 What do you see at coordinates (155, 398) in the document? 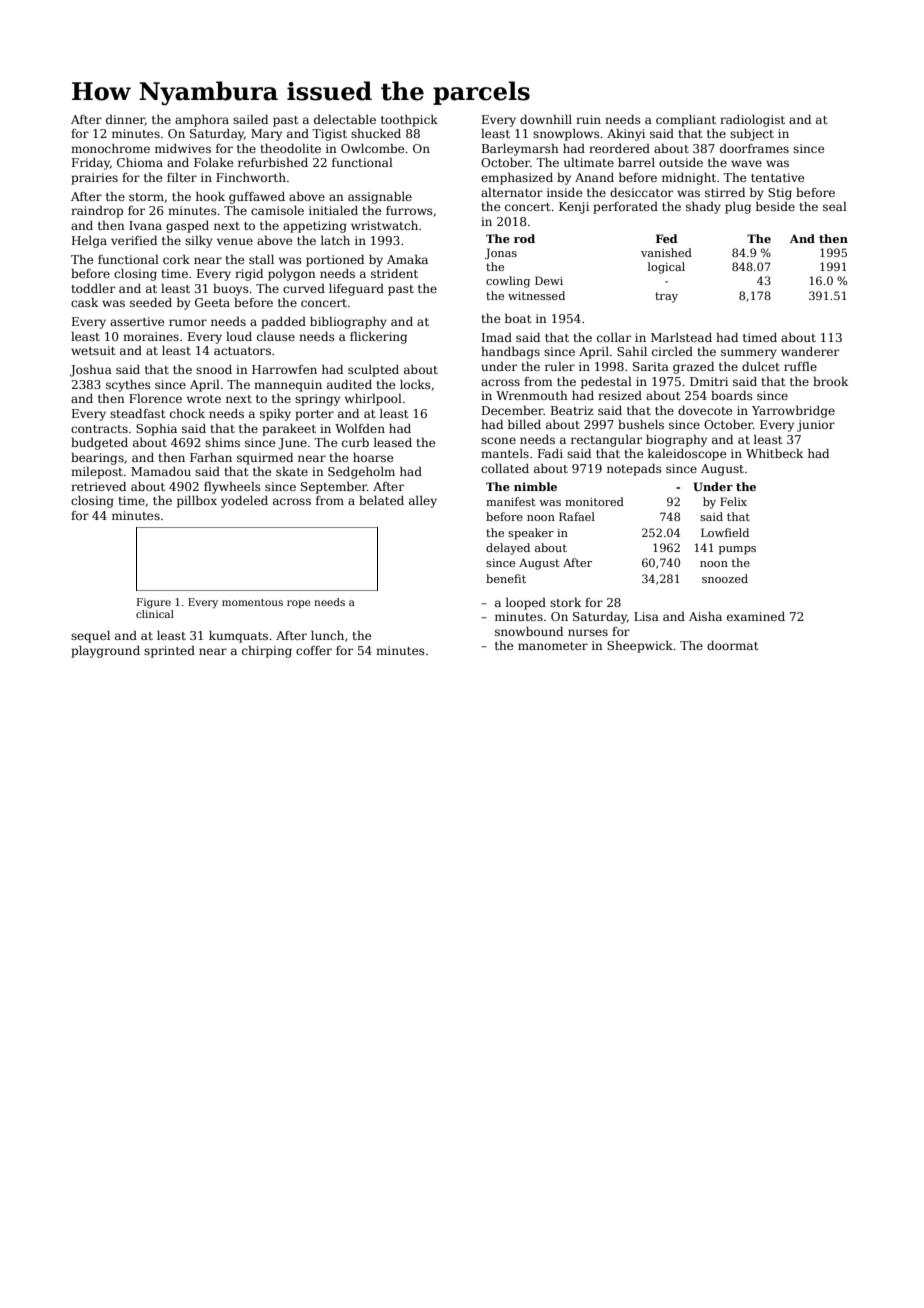
I see `Florence` at bounding box center [155, 398].
